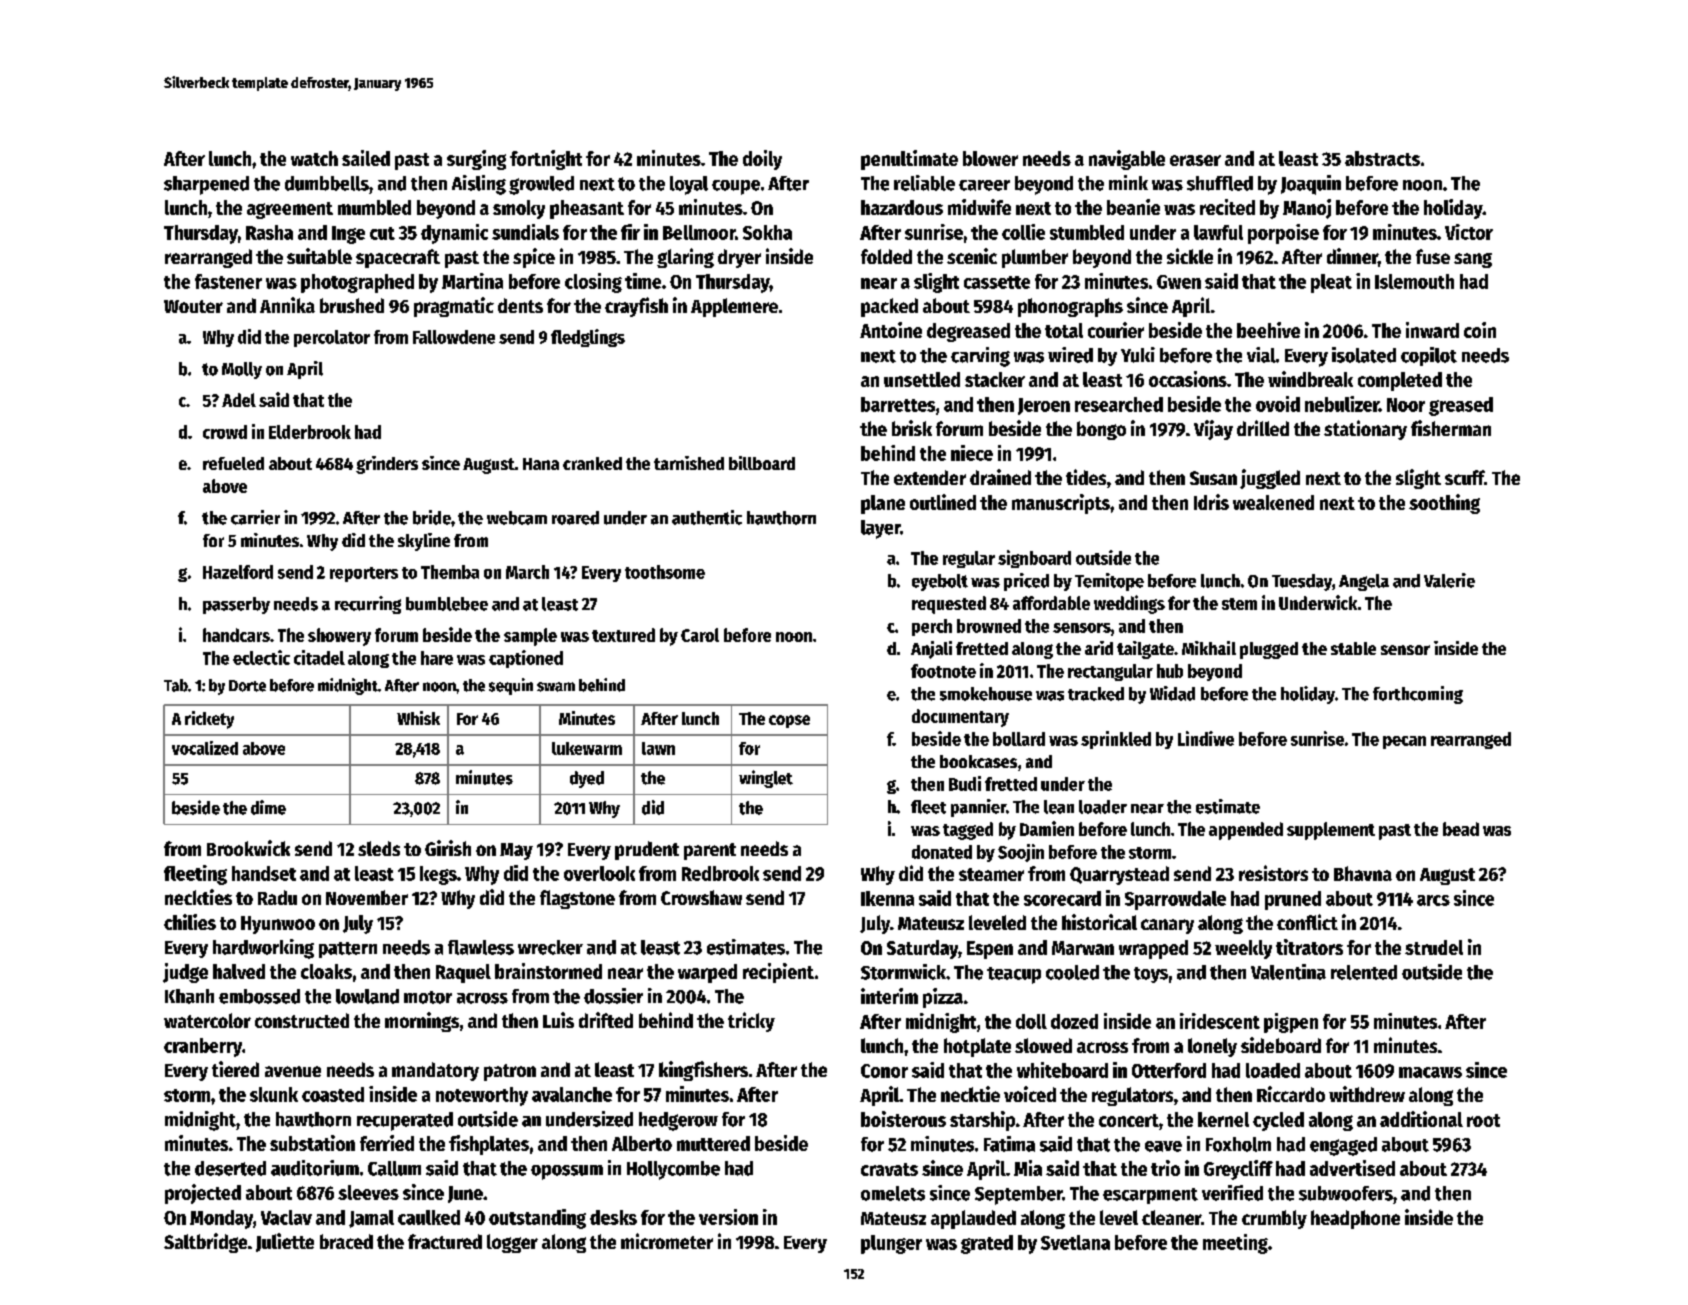  I want to click on abstracts, so click(1382, 158).
